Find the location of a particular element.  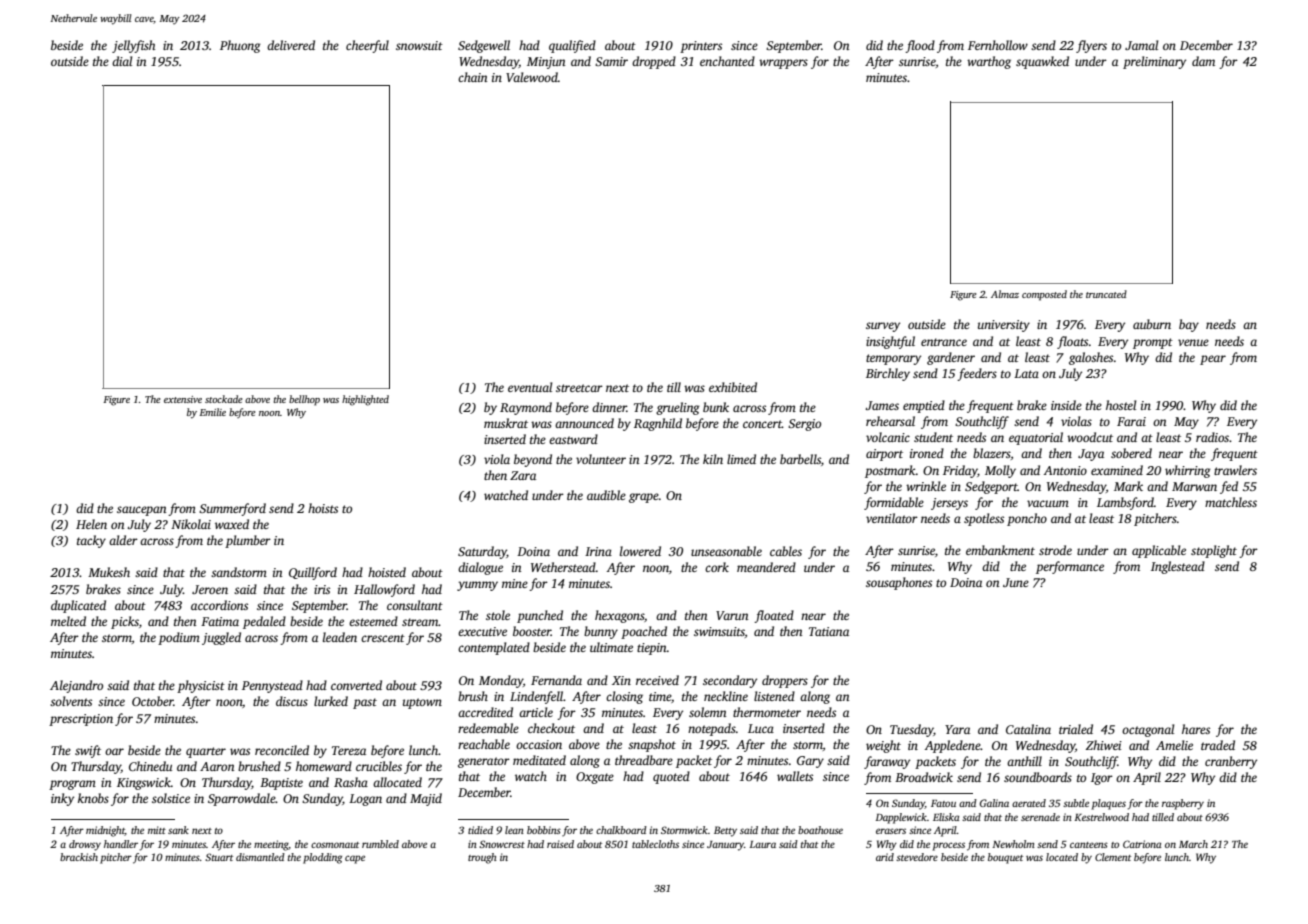

Phuong is located at coordinates (240, 46).
